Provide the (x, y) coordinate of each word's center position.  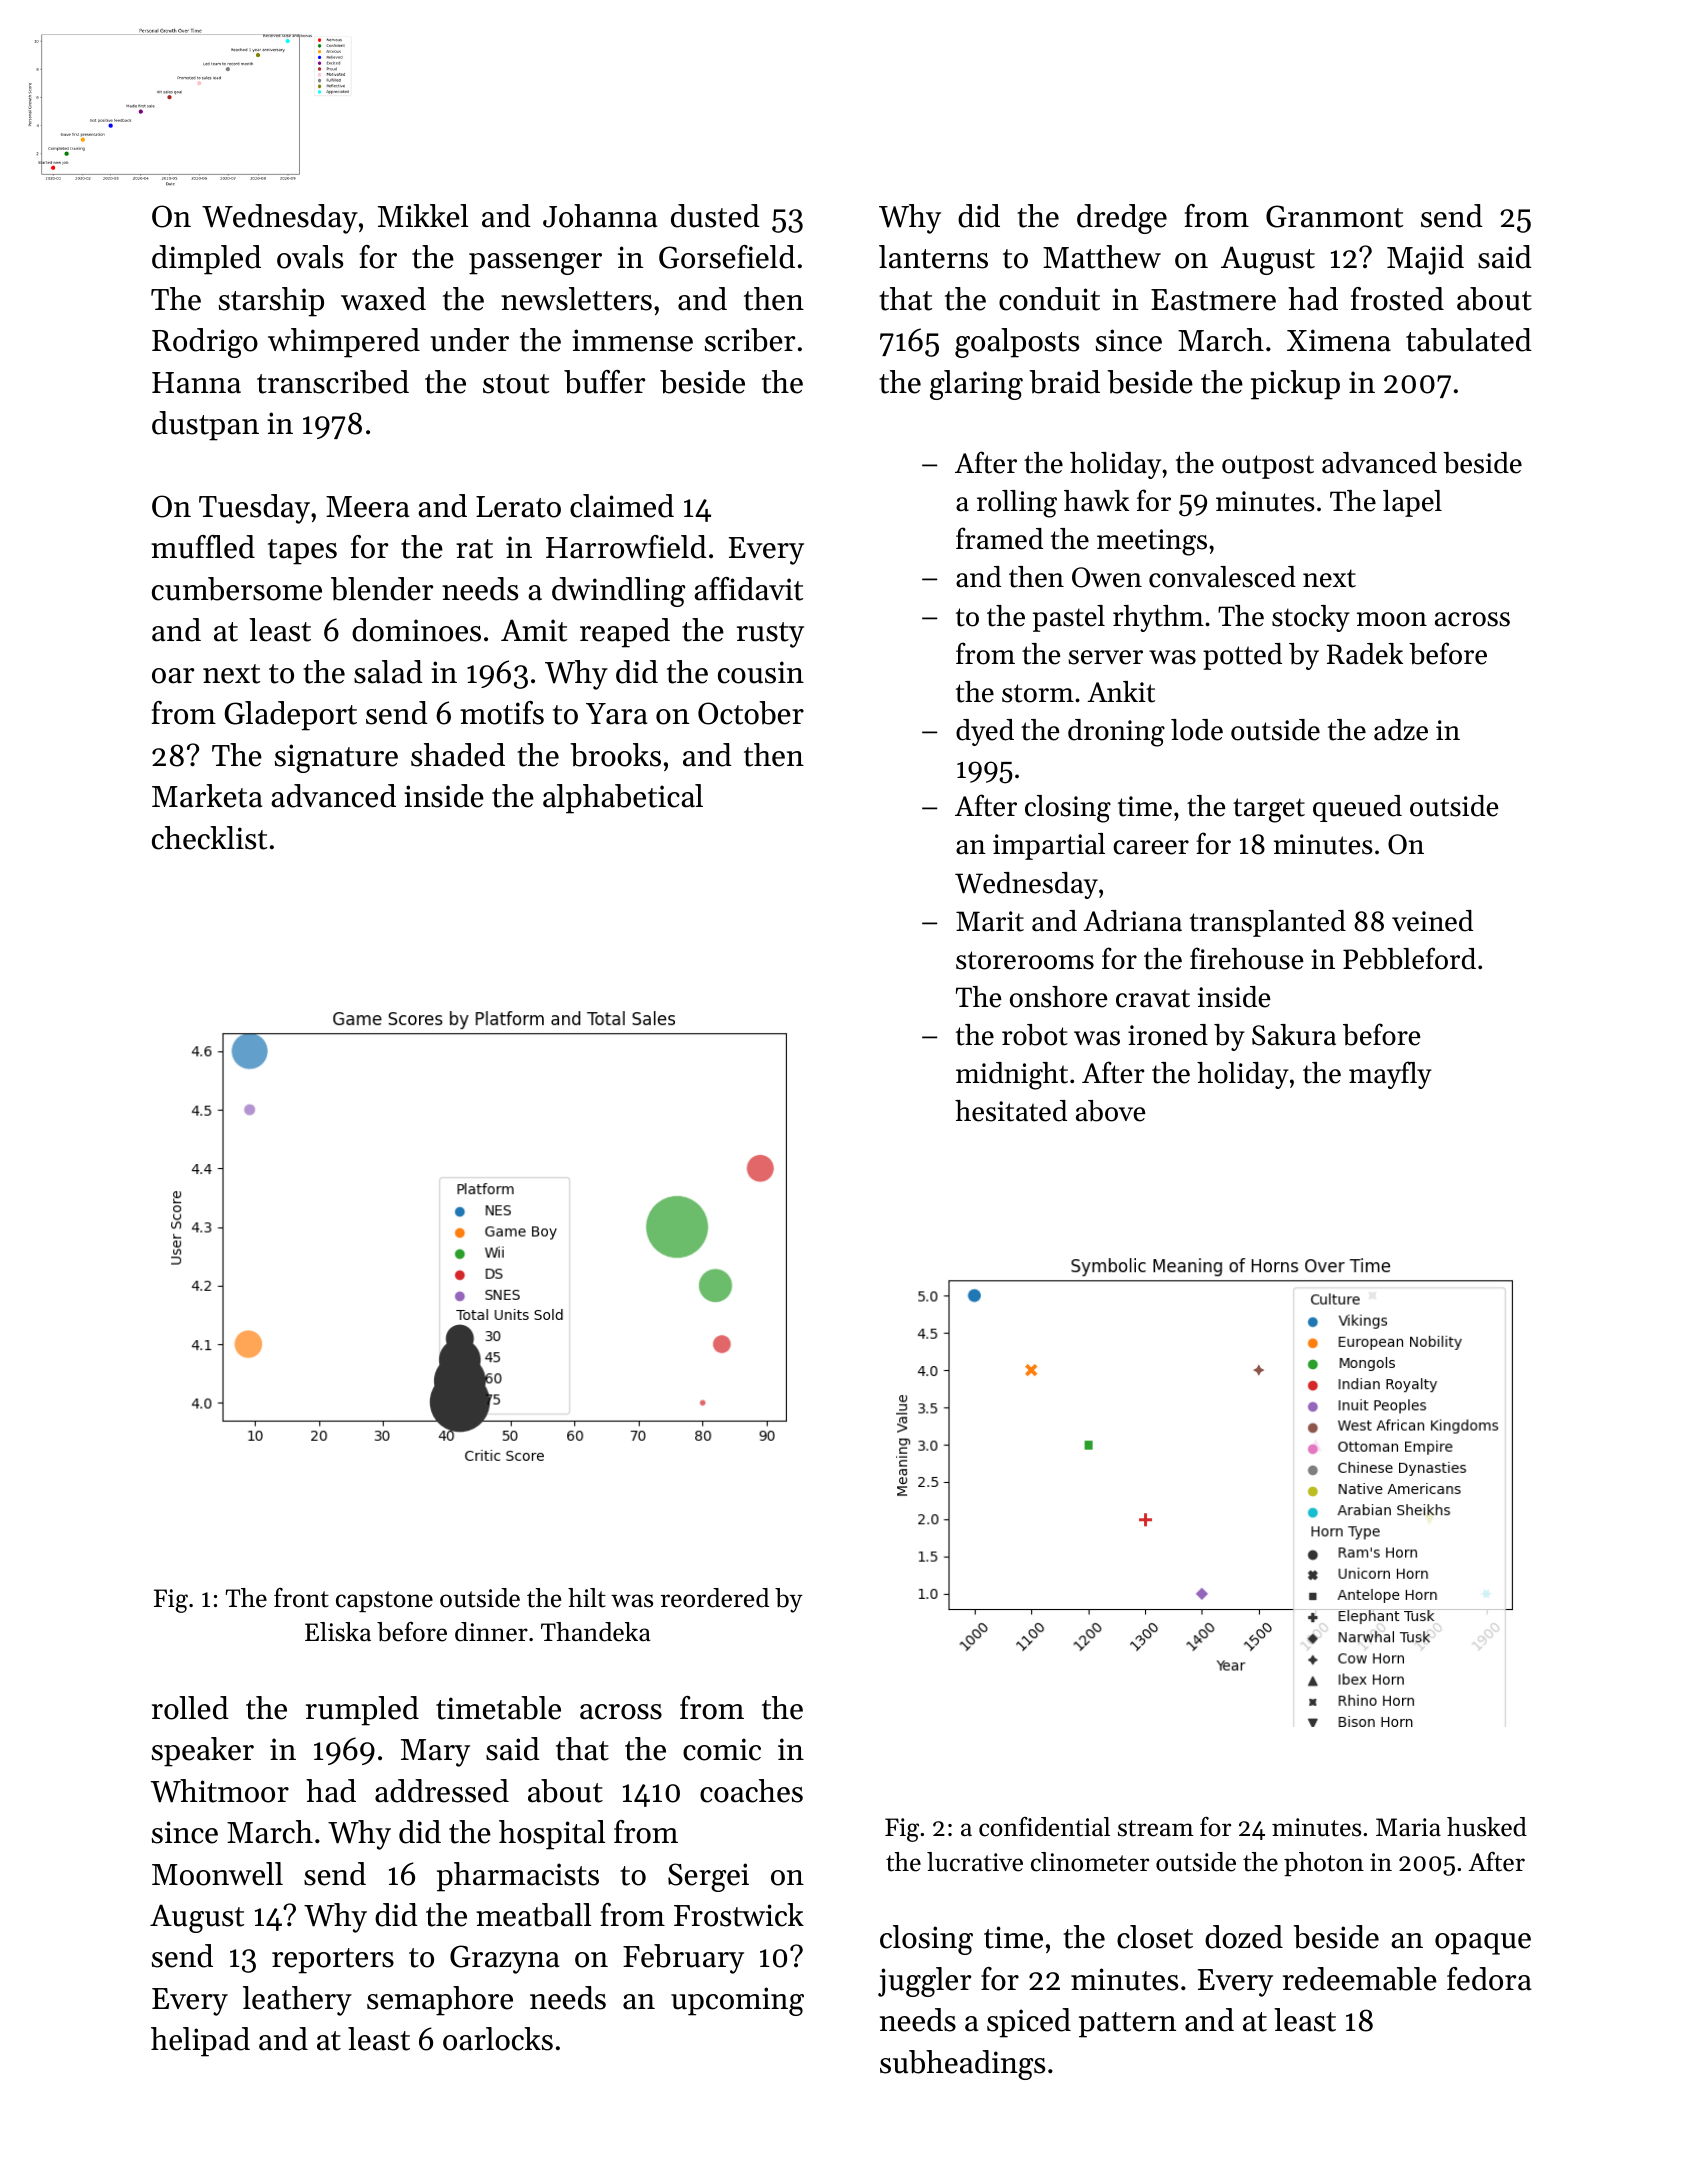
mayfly (1390, 1075)
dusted (715, 216)
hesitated (1011, 1111)
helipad (200, 2042)
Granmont (1334, 216)
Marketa (207, 796)
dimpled (206, 260)
